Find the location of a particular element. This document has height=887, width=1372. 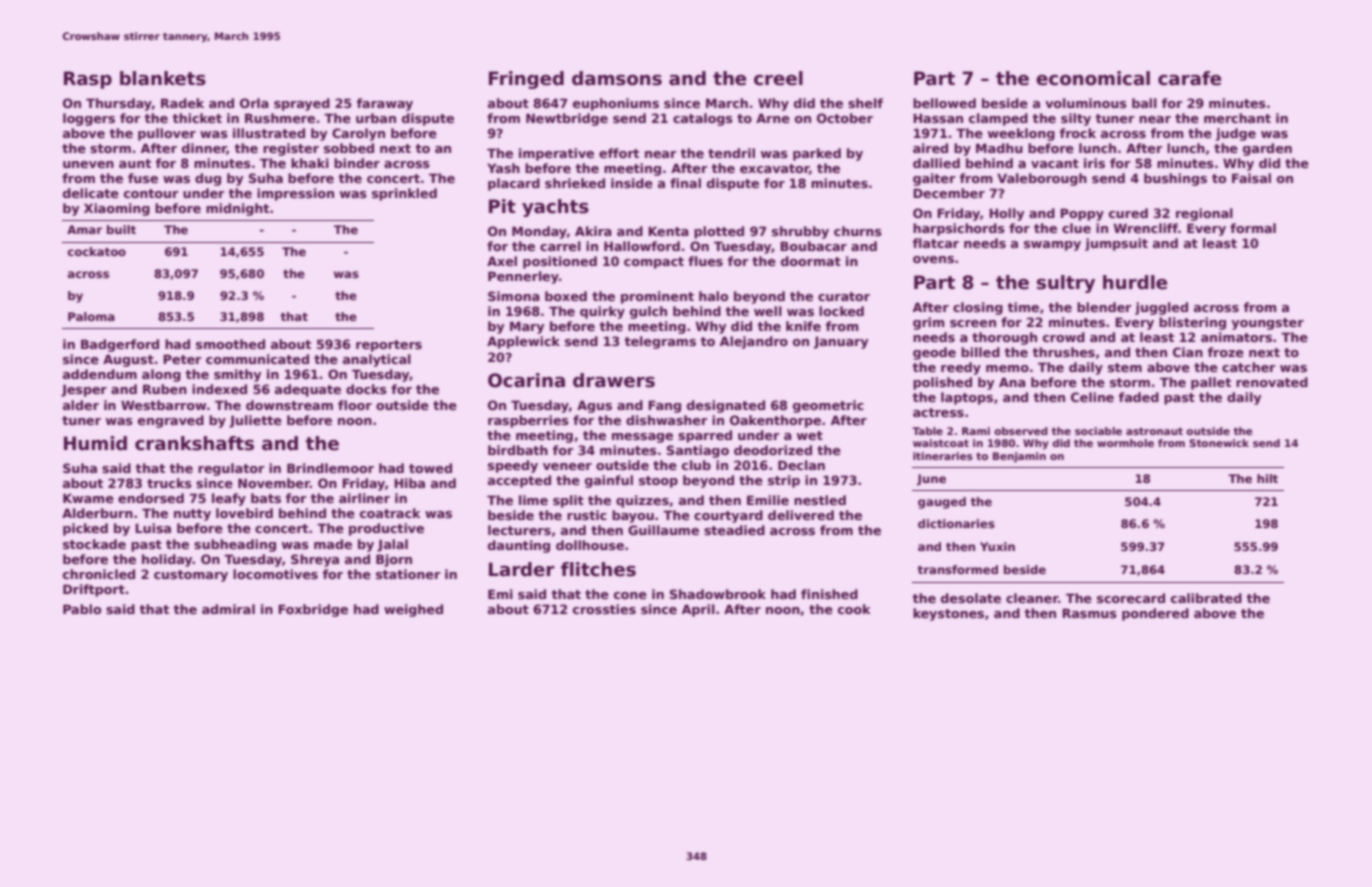

August is located at coordinates (128, 360).
